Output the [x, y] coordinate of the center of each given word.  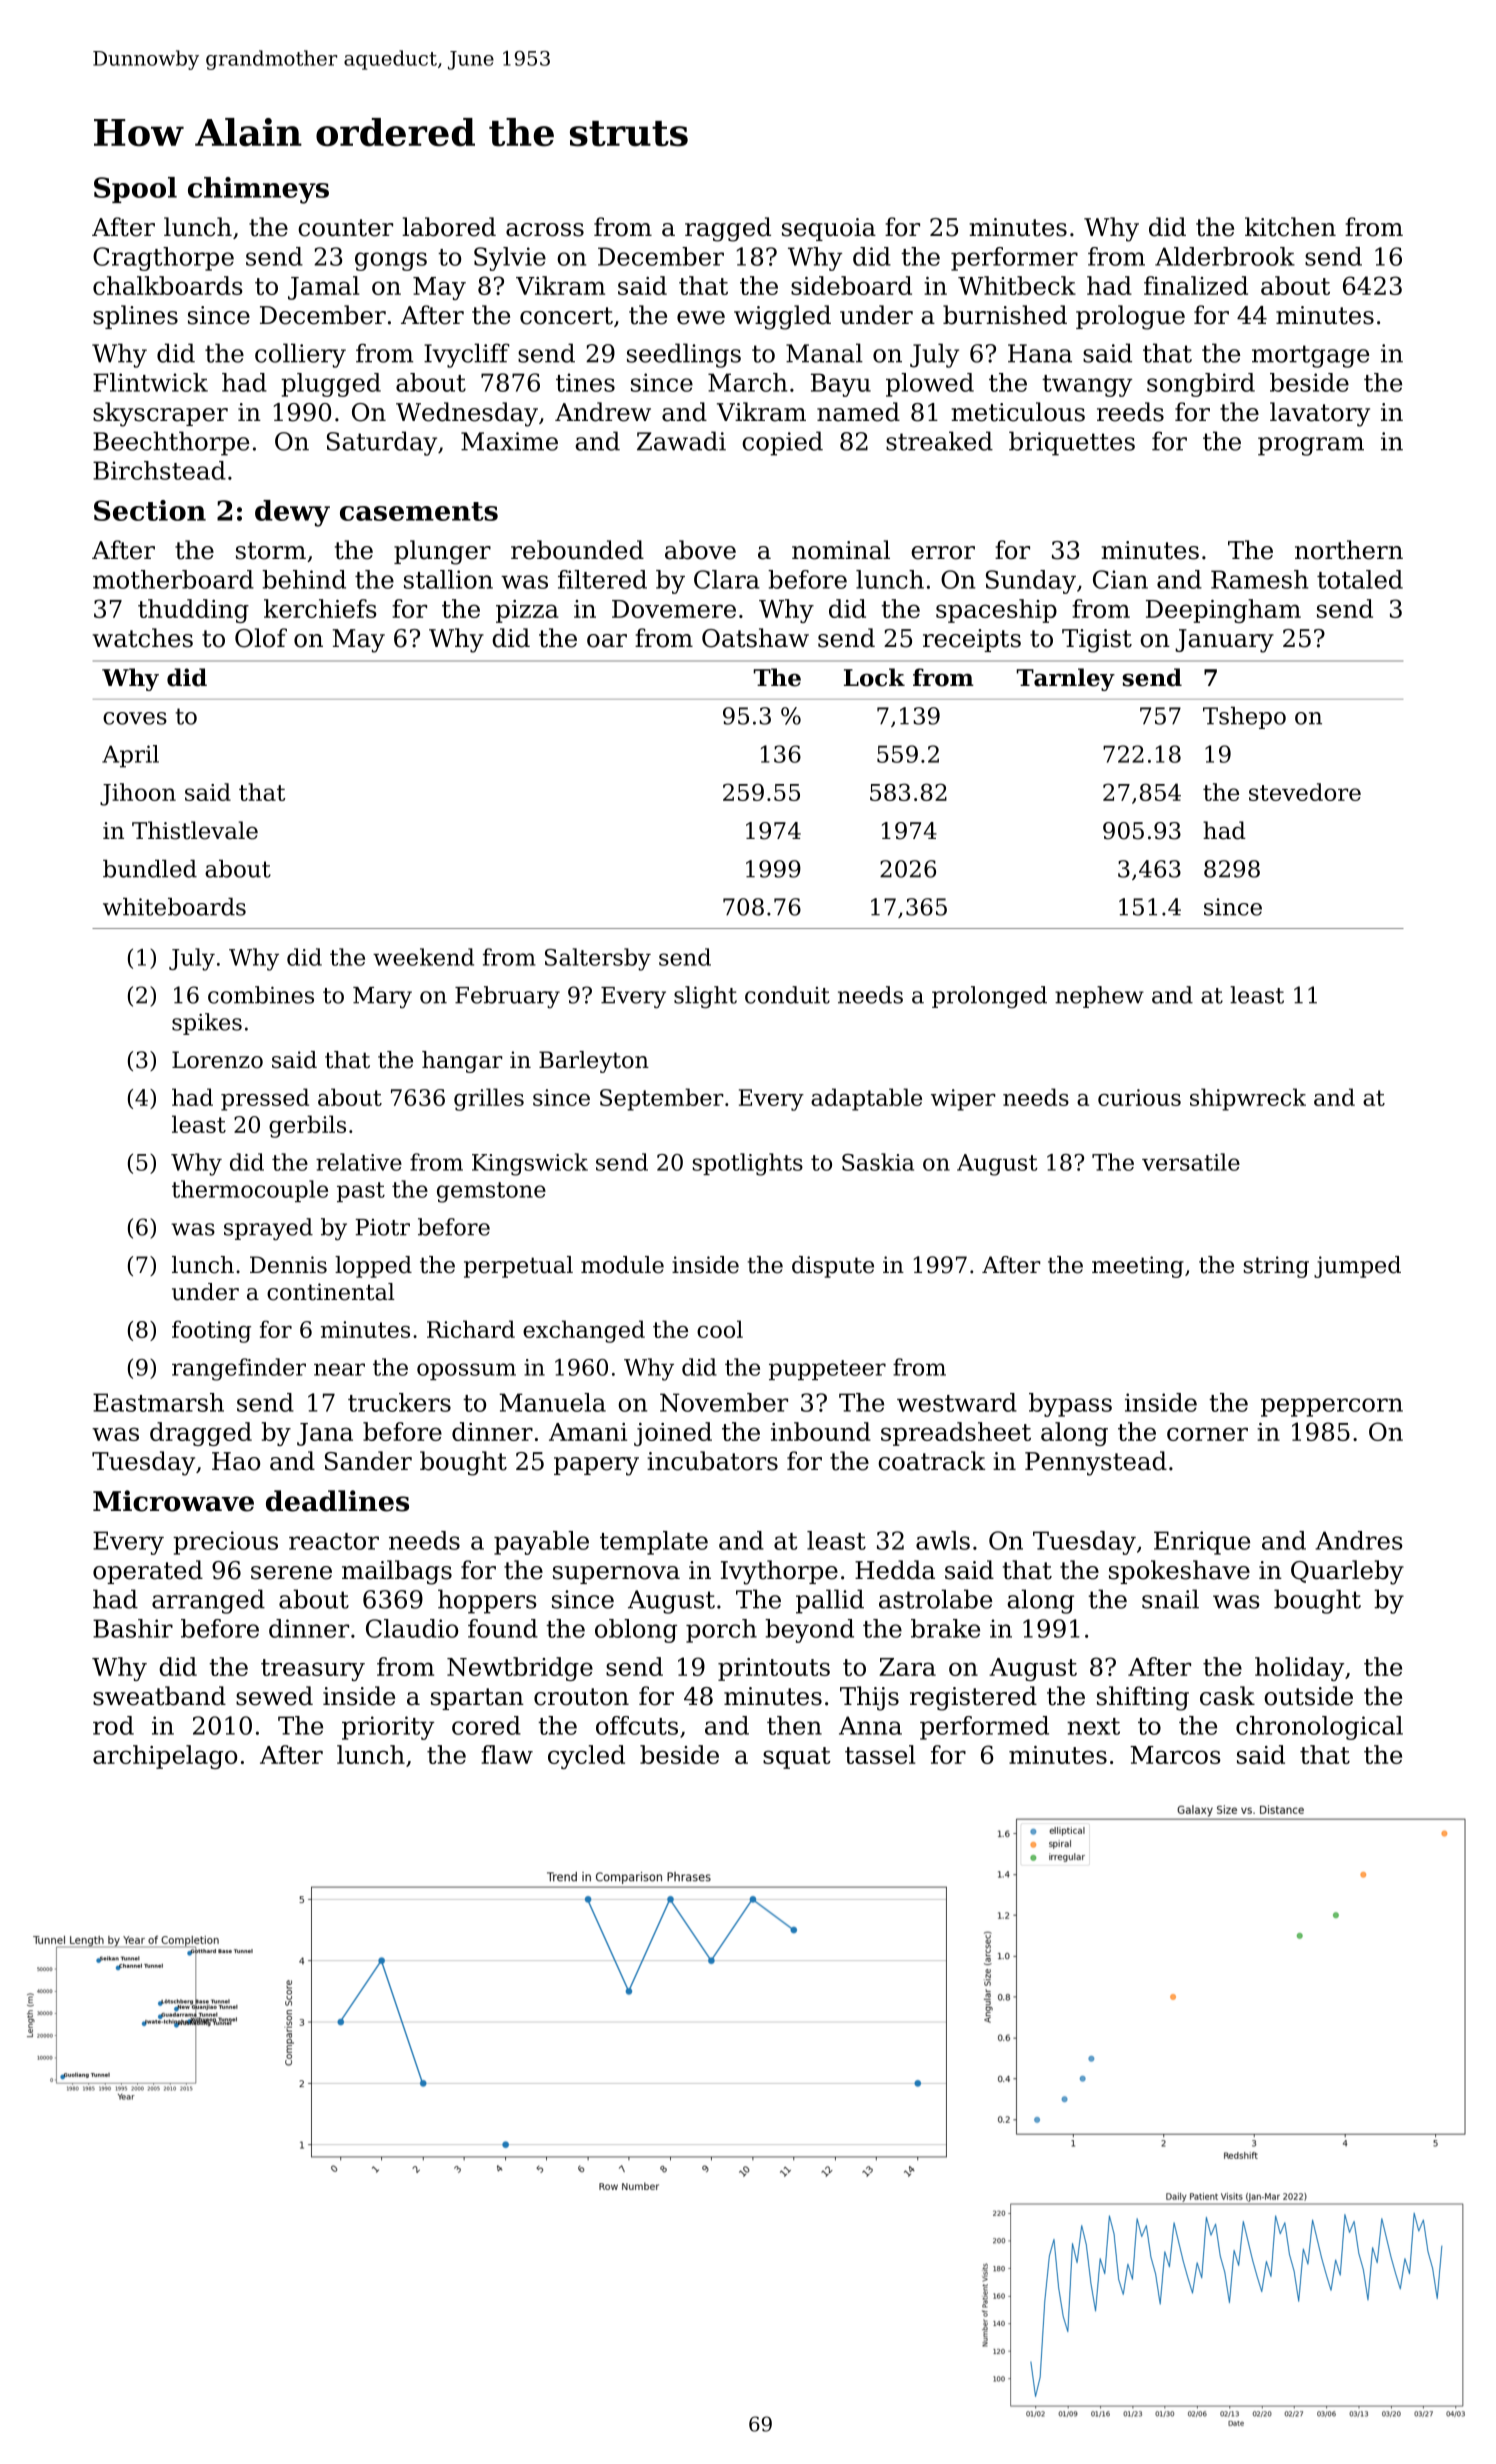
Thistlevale [195, 830]
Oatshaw [755, 638]
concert [566, 316]
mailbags [397, 1572]
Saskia [878, 1162]
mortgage [1310, 356]
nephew [1099, 997]
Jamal [324, 288]
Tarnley [1066, 679]
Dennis [288, 1265]
